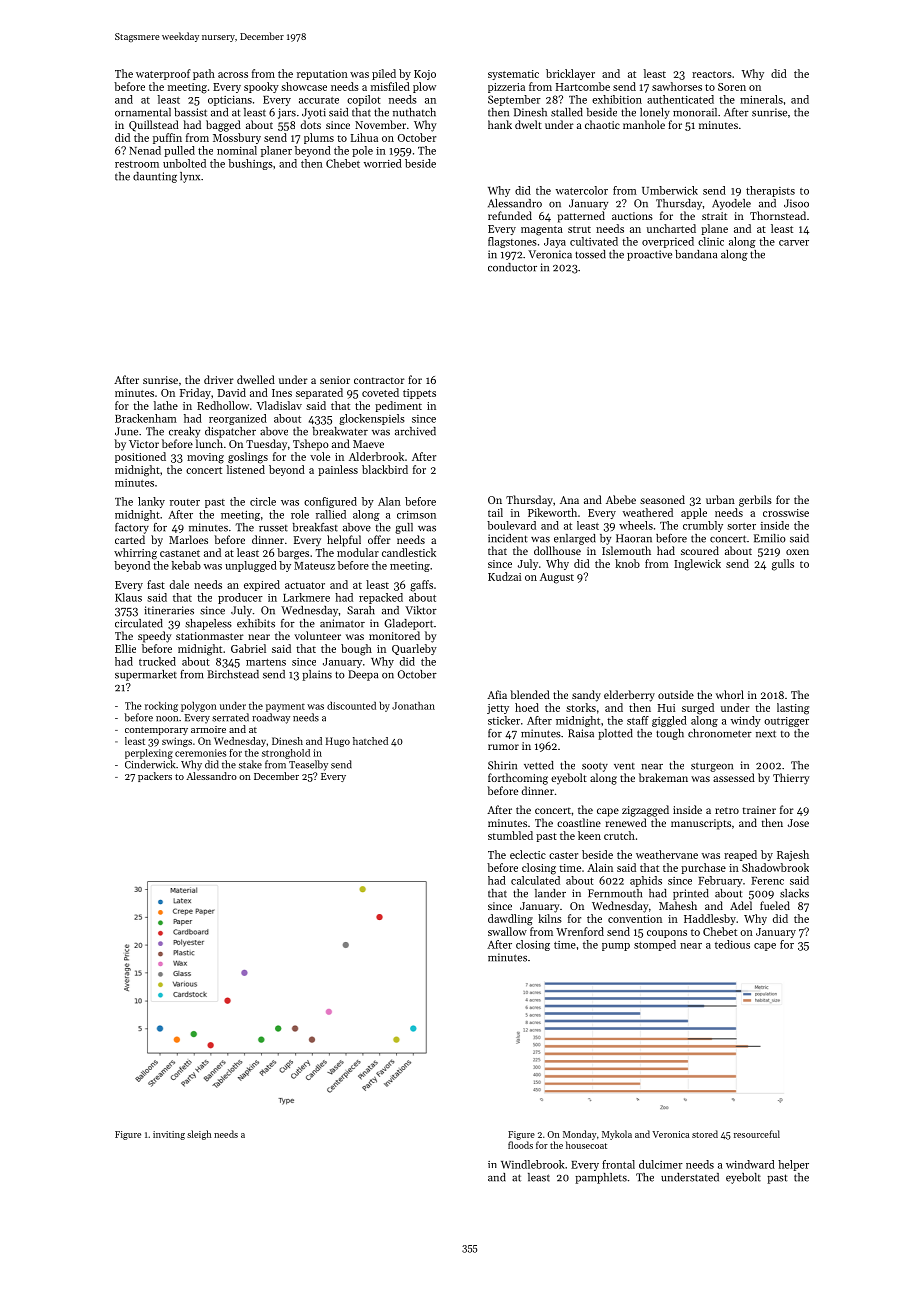 The width and height of the screenshot is (924, 1314). I want to click on Umberwick, so click(670, 190).
